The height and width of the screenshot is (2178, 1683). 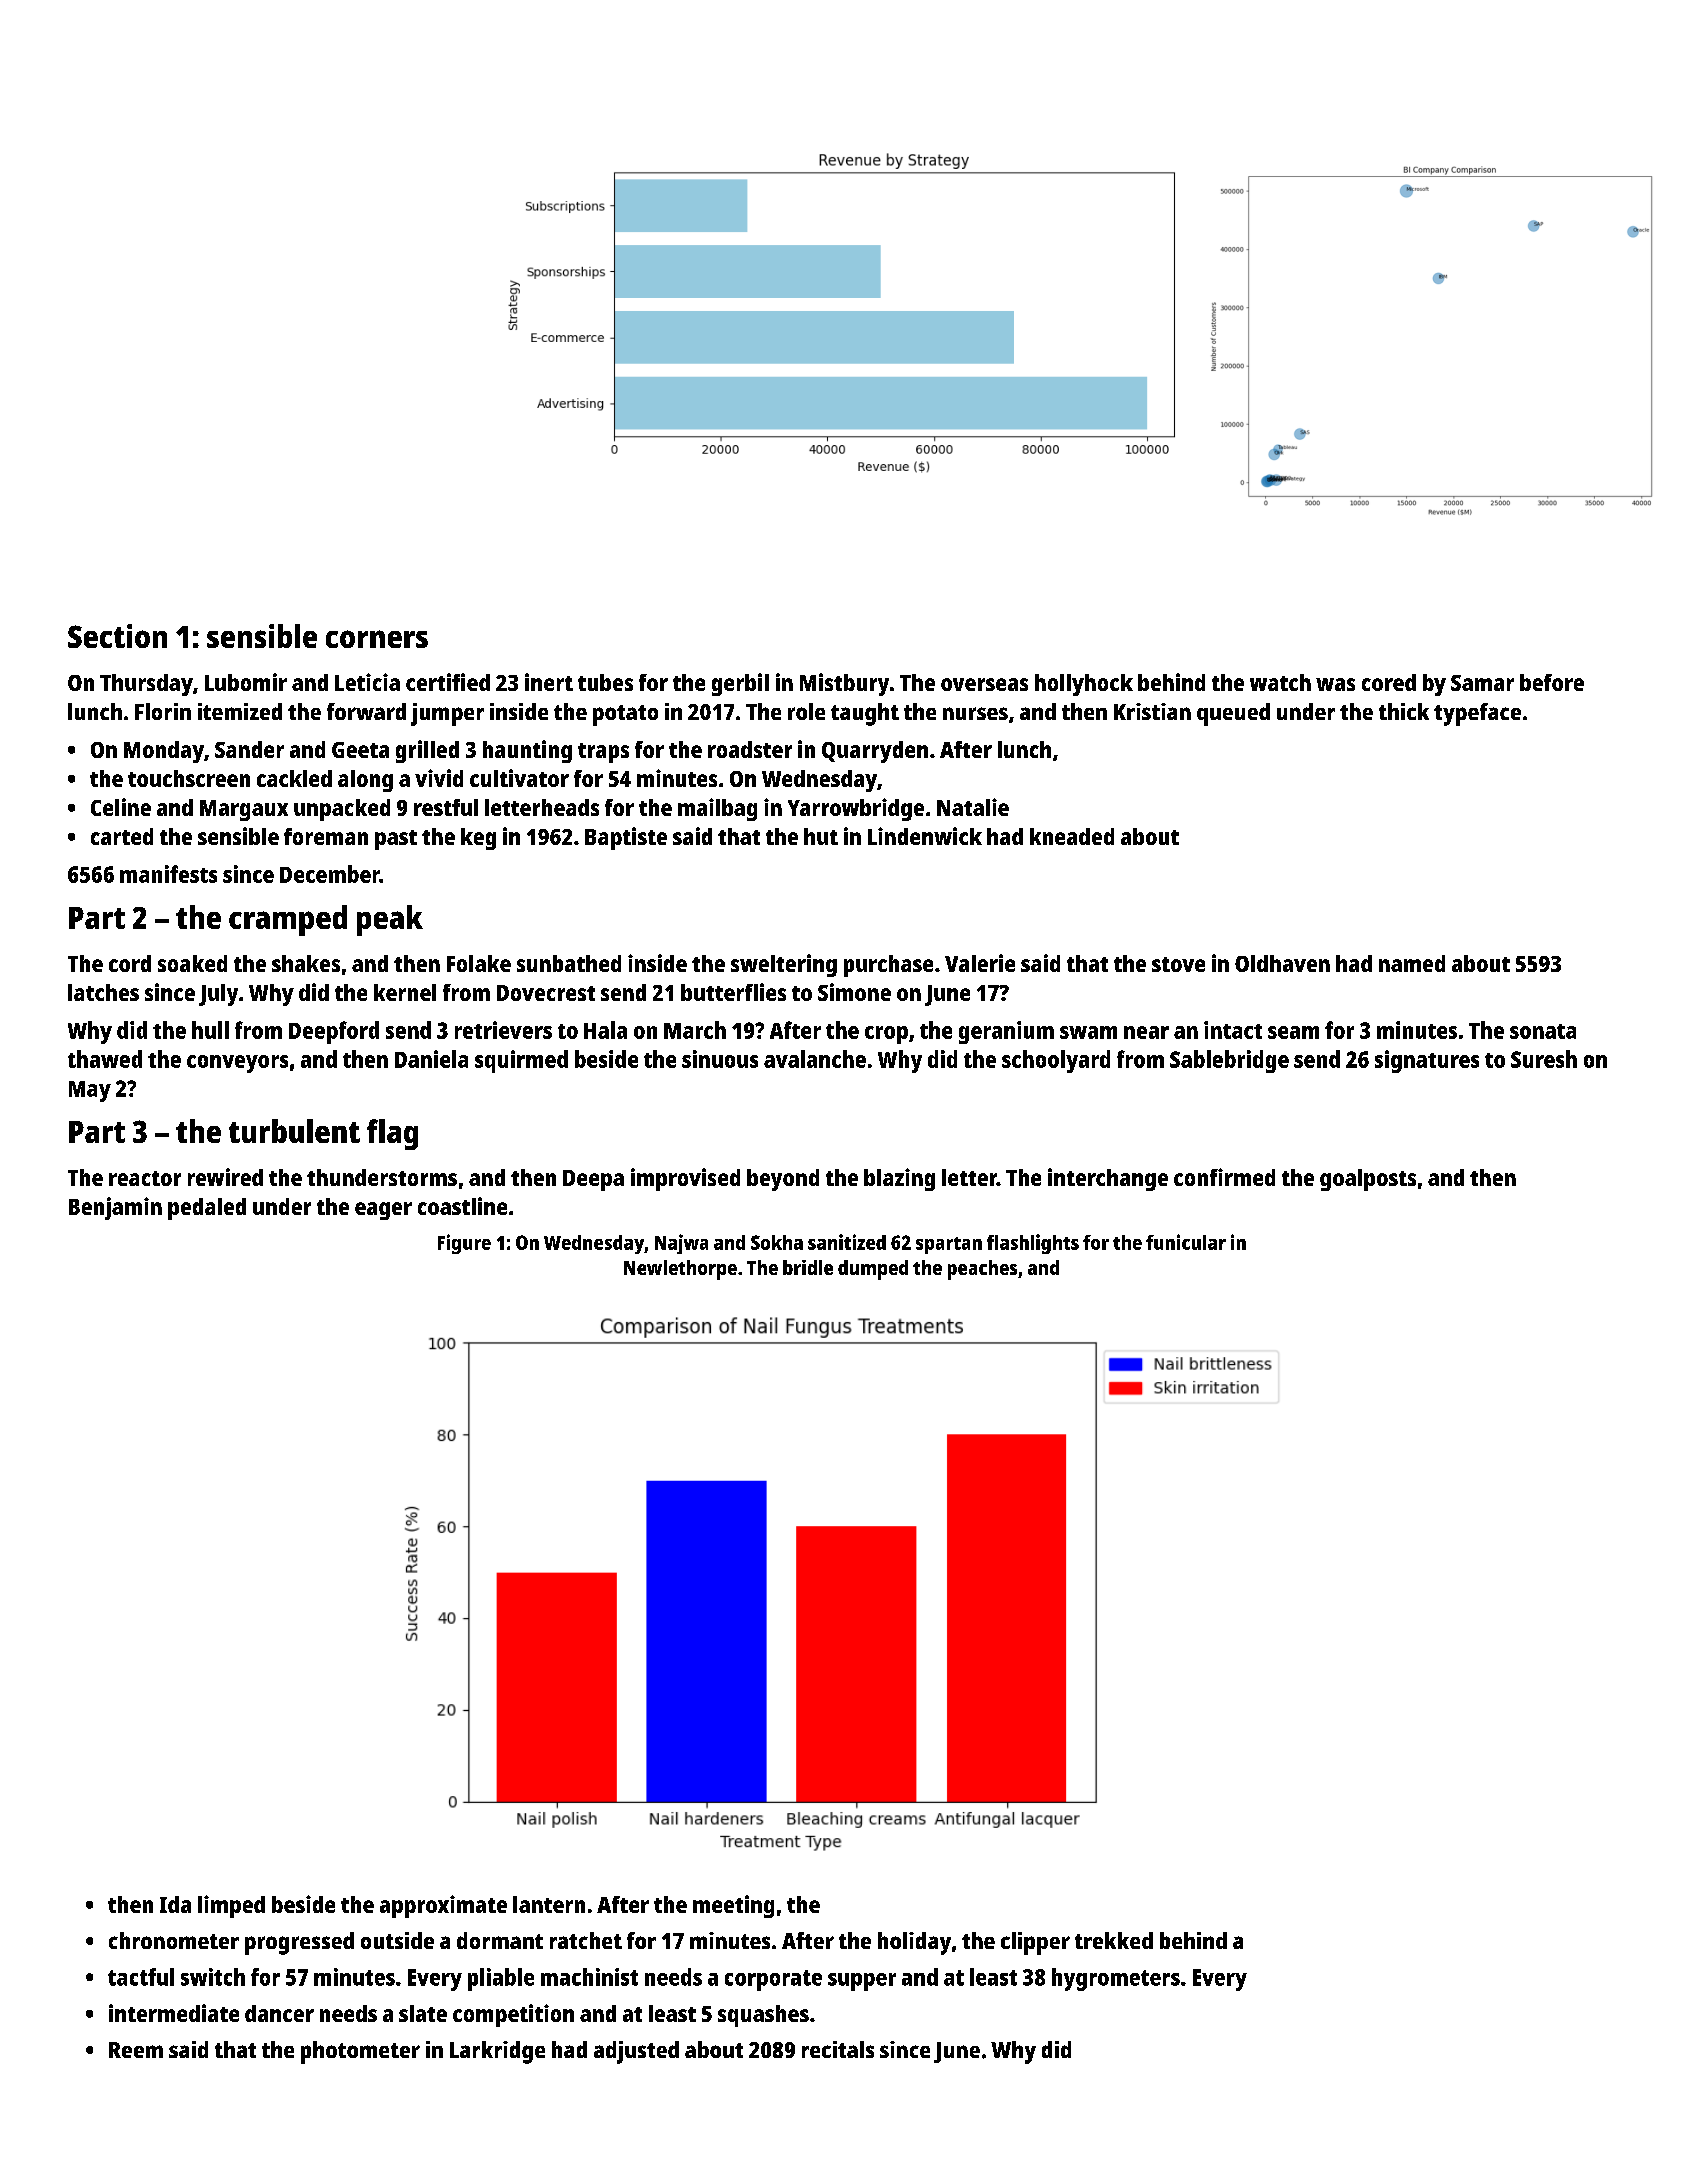 What do you see at coordinates (231, 1906) in the screenshot?
I see `limped` at bounding box center [231, 1906].
